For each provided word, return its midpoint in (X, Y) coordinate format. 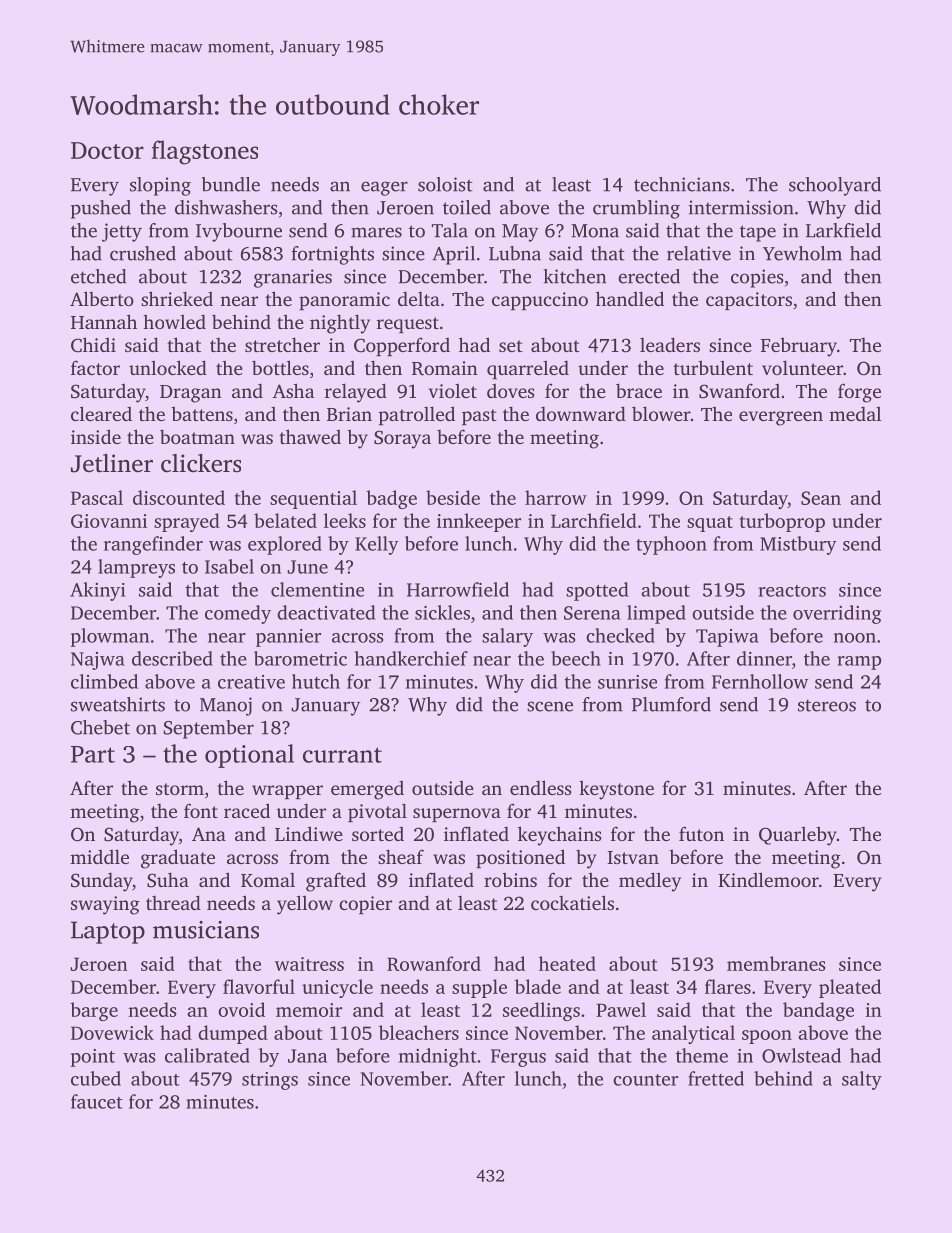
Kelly (377, 545)
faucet (97, 1101)
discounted (179, 497)
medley (650, 882)
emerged (367, 790)
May (520, 233)
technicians (682, 184)
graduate (178, 859)
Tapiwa (727, 638)
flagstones (205, 152)
